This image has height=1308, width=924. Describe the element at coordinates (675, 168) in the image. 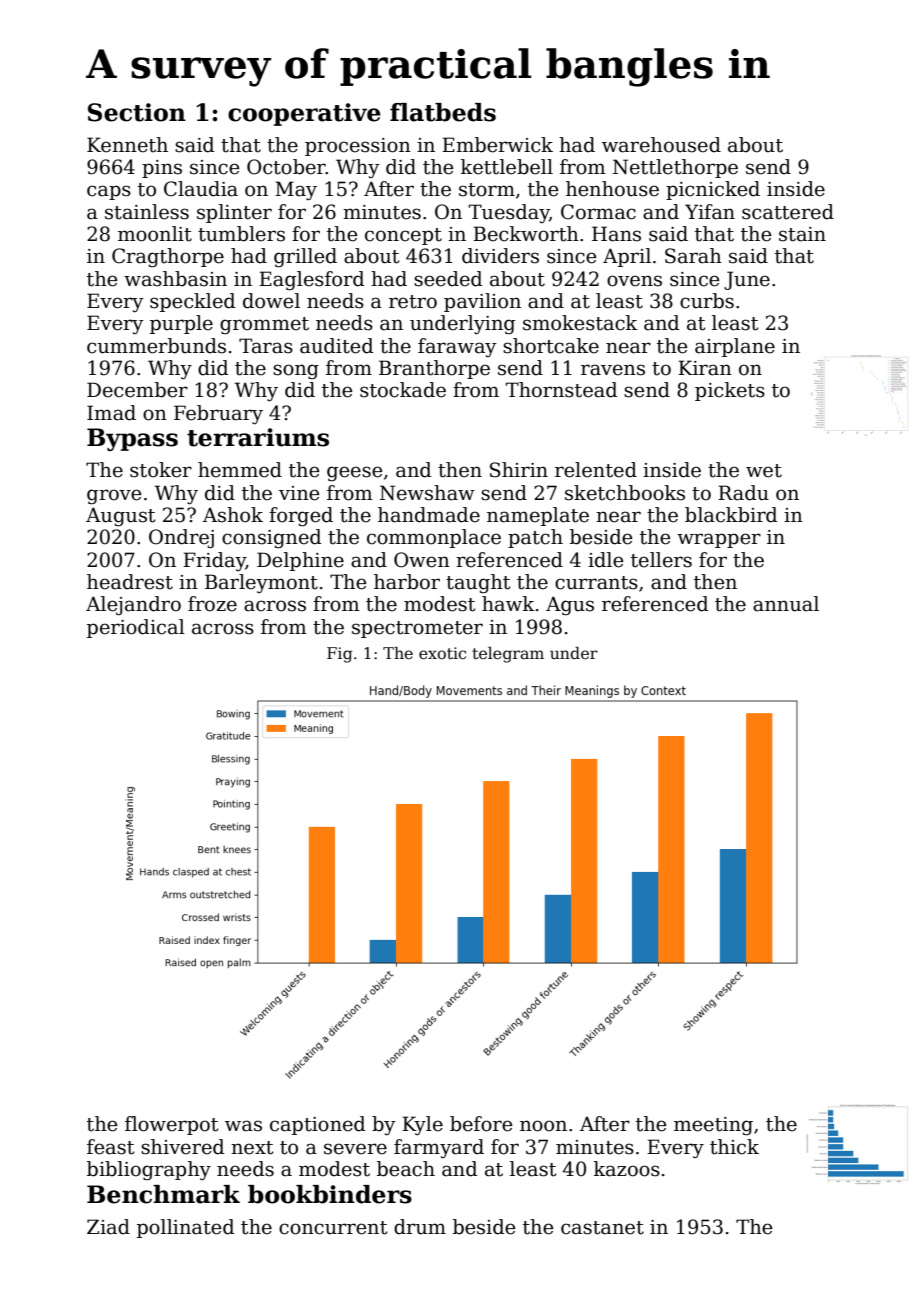

I see `Nettlethorpe` at that location.
